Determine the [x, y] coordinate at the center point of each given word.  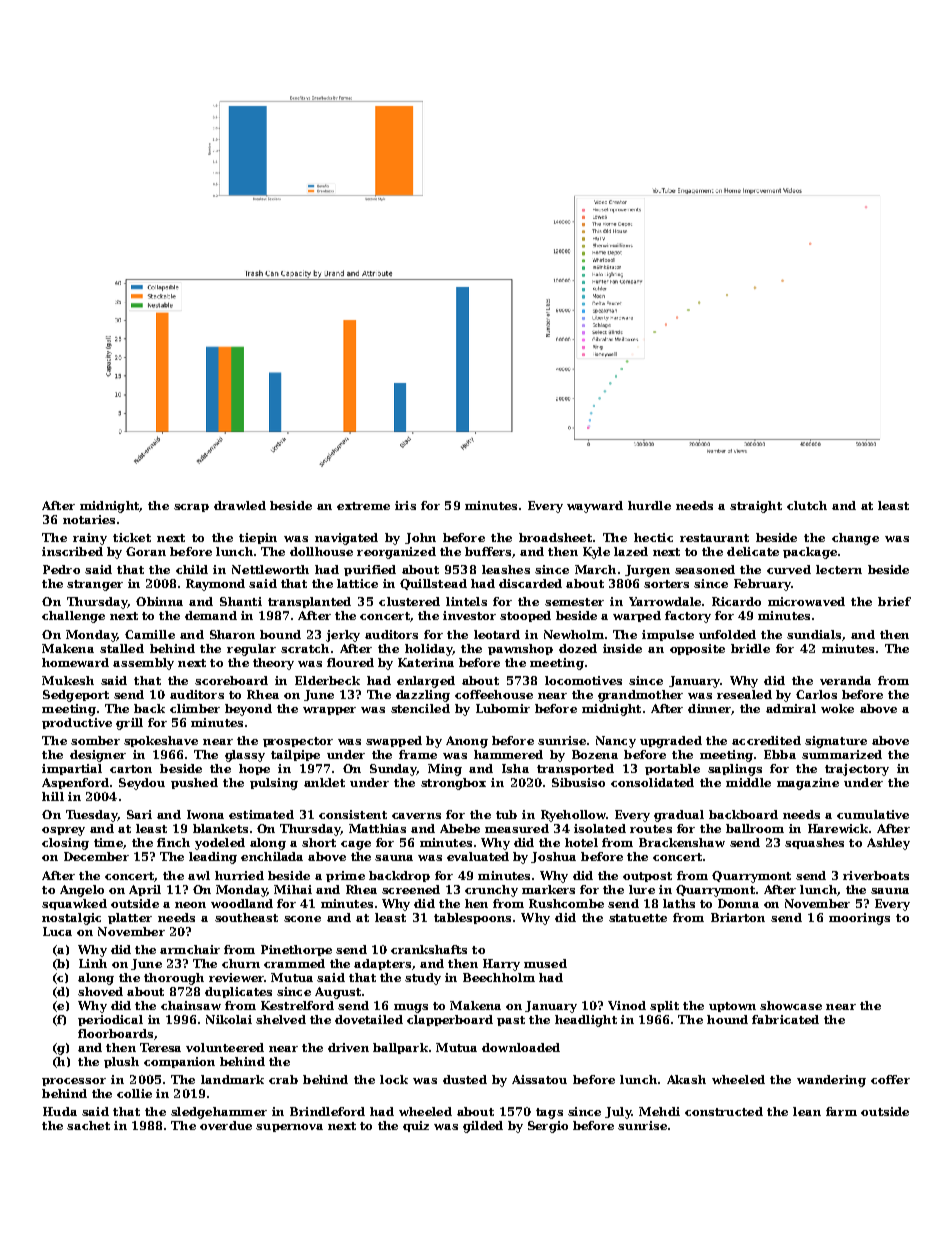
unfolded [727, 634]
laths [679, 903]
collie [134, 1093]
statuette [638, 918]
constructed [724, 1111]
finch [173, 842]
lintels [466, 601]
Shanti [241, 601]
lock [394, 1079]
